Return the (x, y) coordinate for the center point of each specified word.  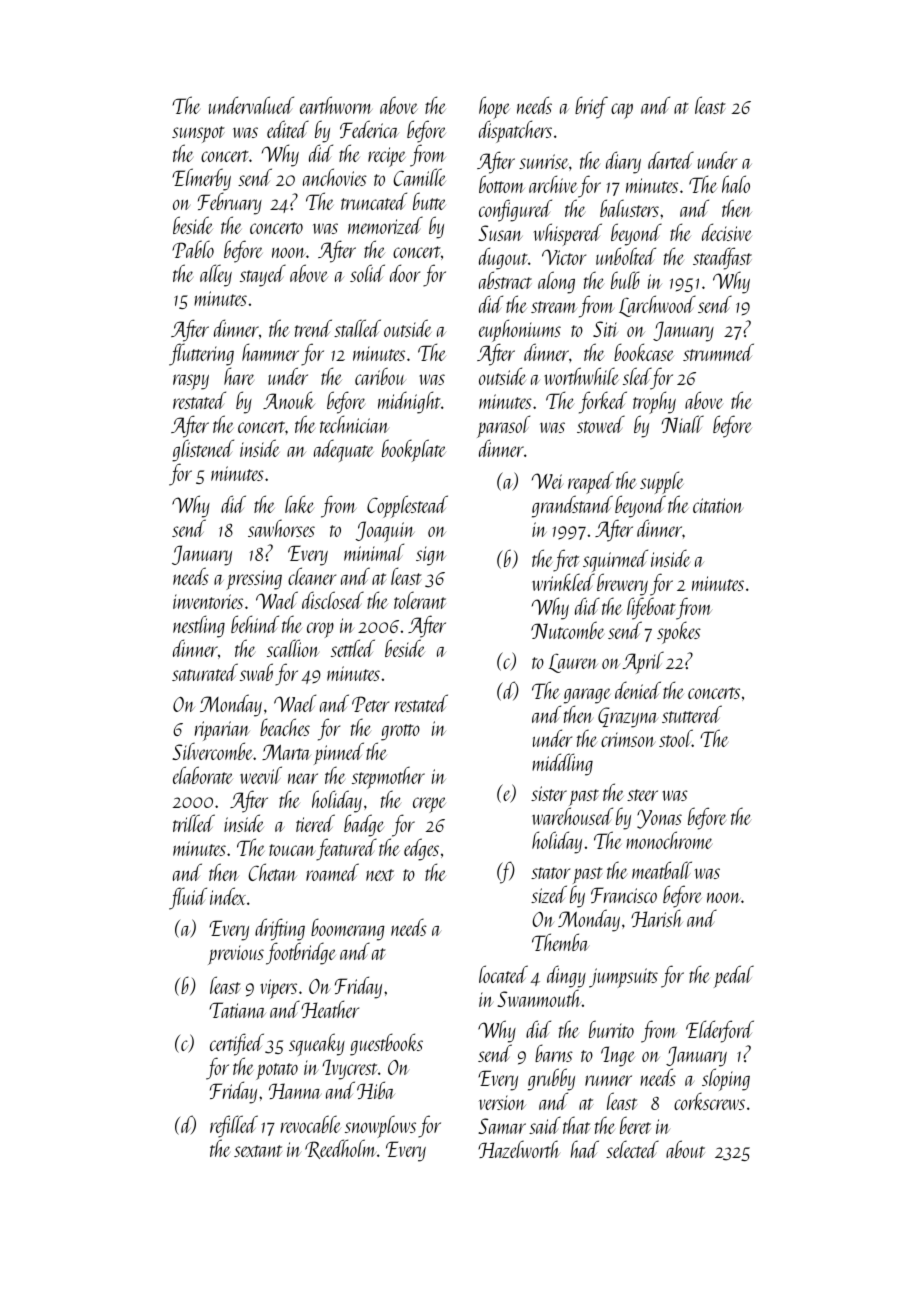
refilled (234, 1126)
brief (591, 107)
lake (299, 504)
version (502, 1102)
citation (718, 505)
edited (288, 129)
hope (494, 107)
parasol (503, 427)
